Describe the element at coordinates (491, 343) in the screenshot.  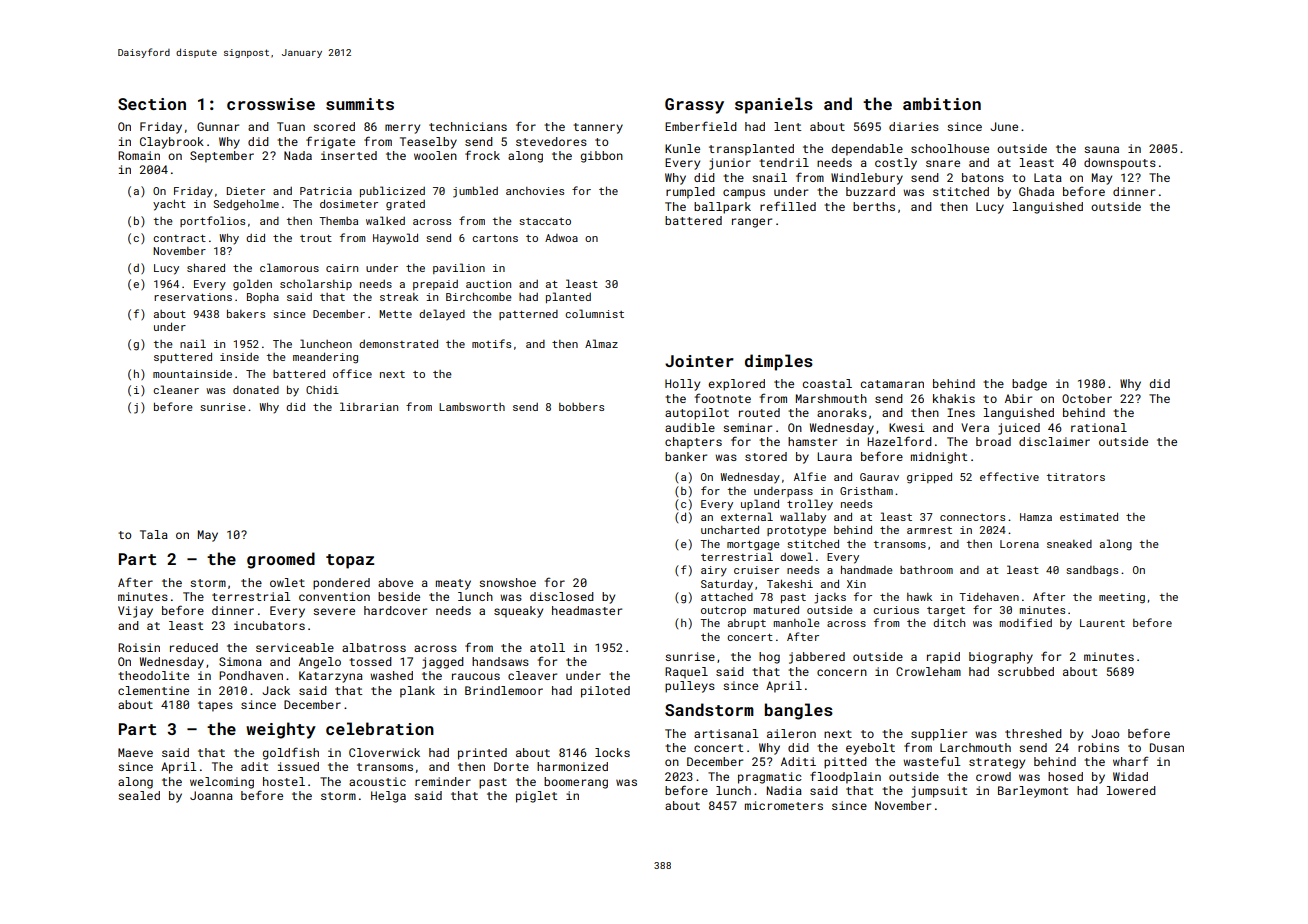
I see `motifs` at that location.
